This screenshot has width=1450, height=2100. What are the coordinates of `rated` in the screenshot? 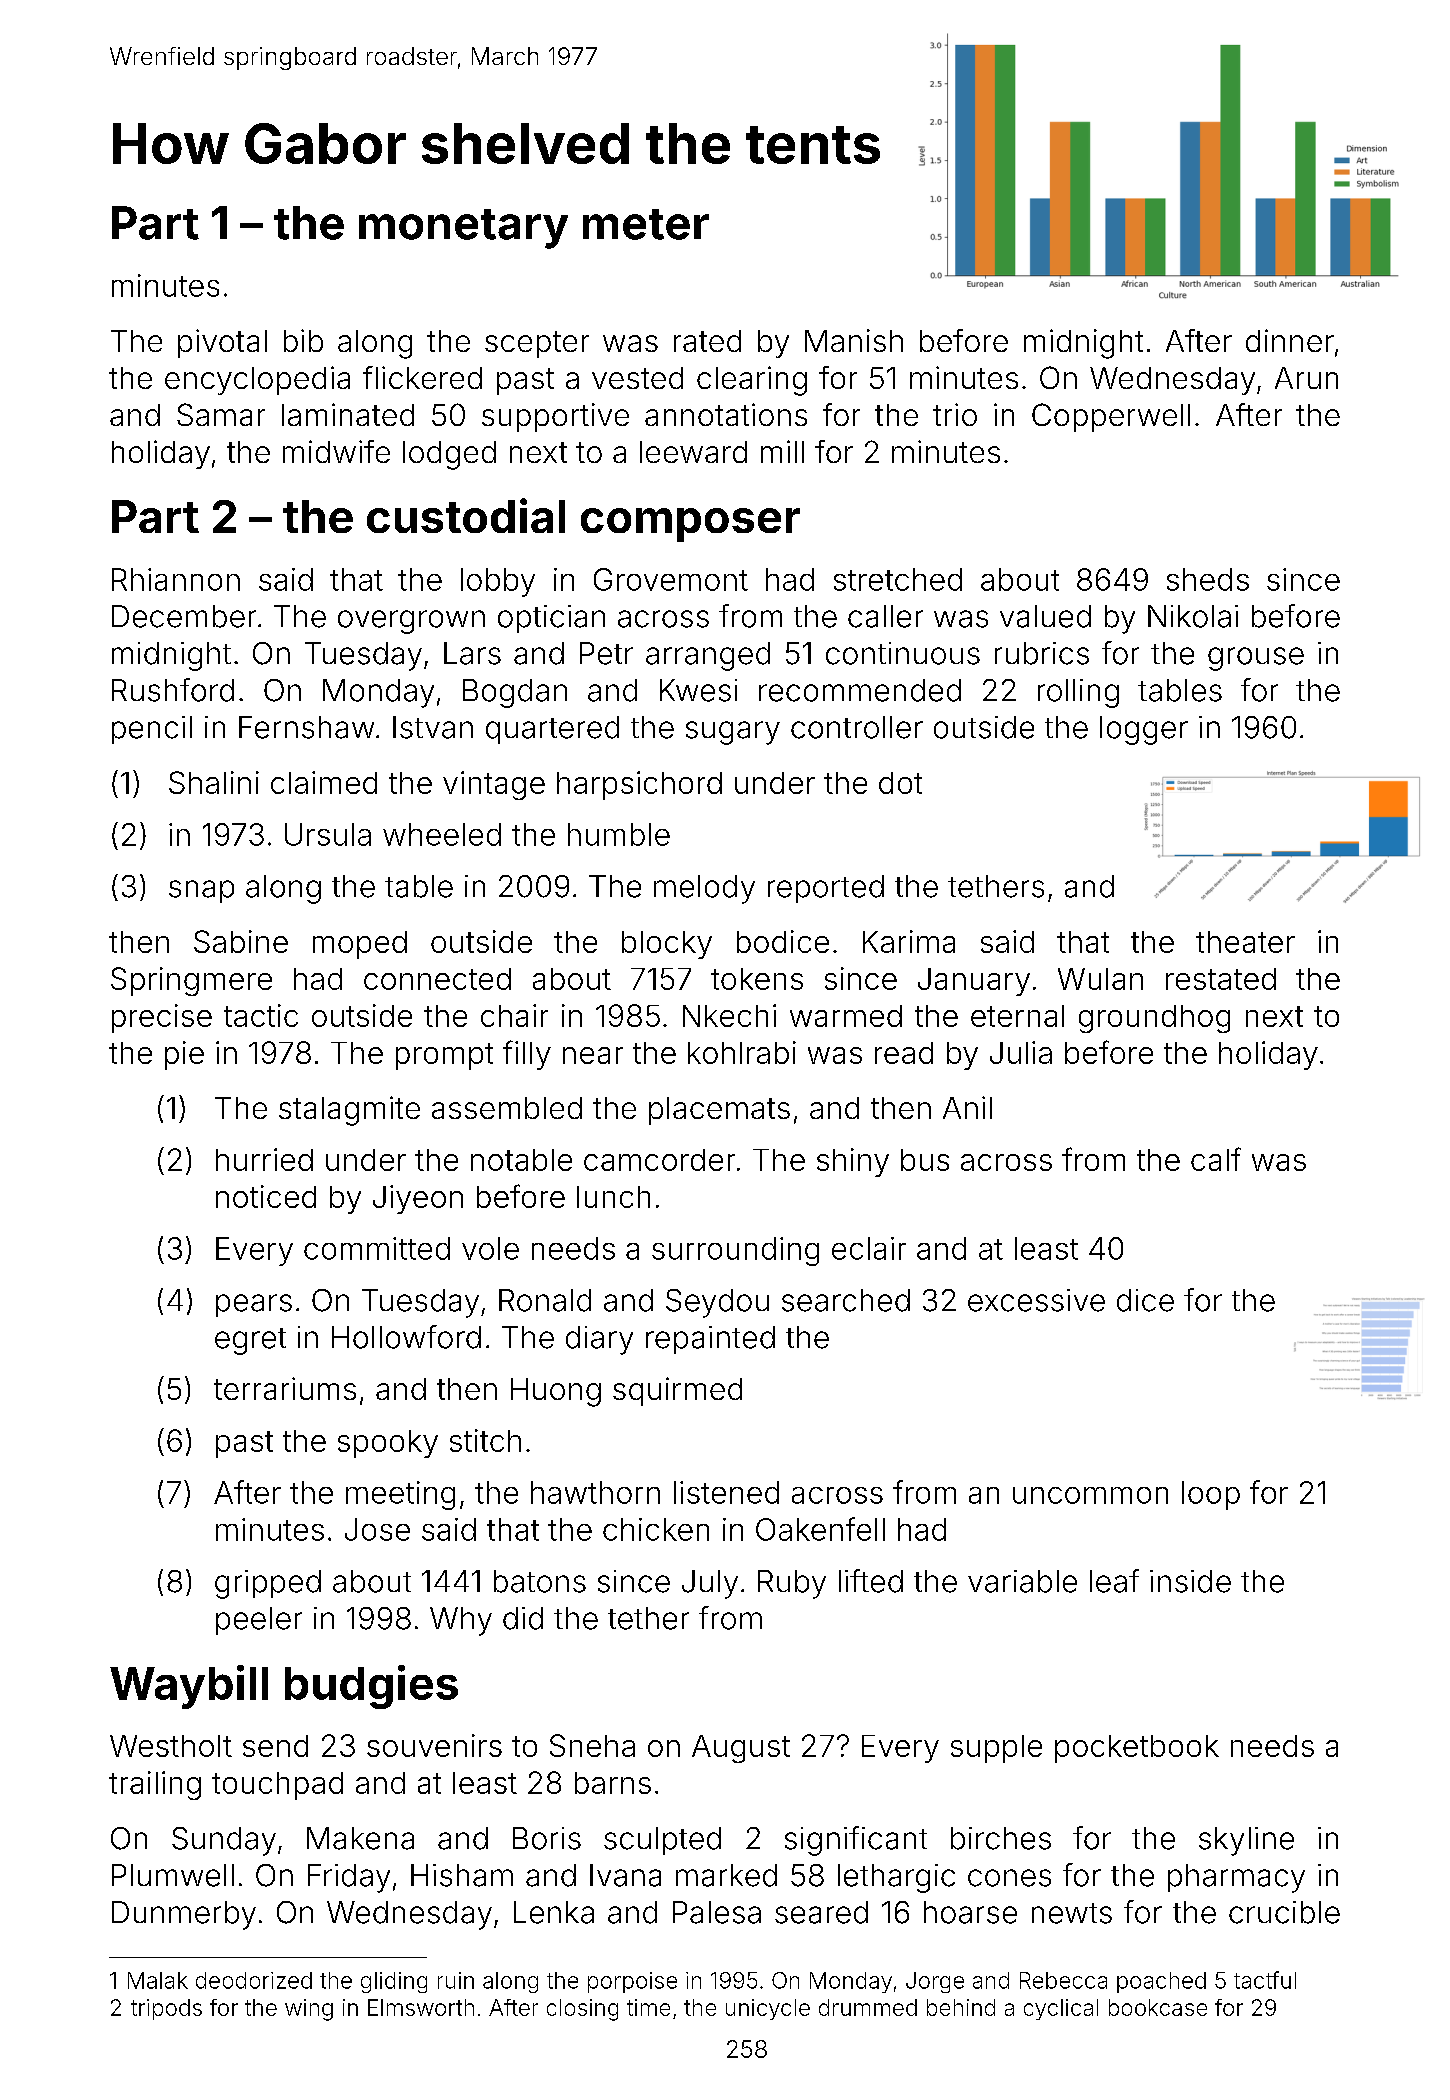 It's located at (707, 341).
